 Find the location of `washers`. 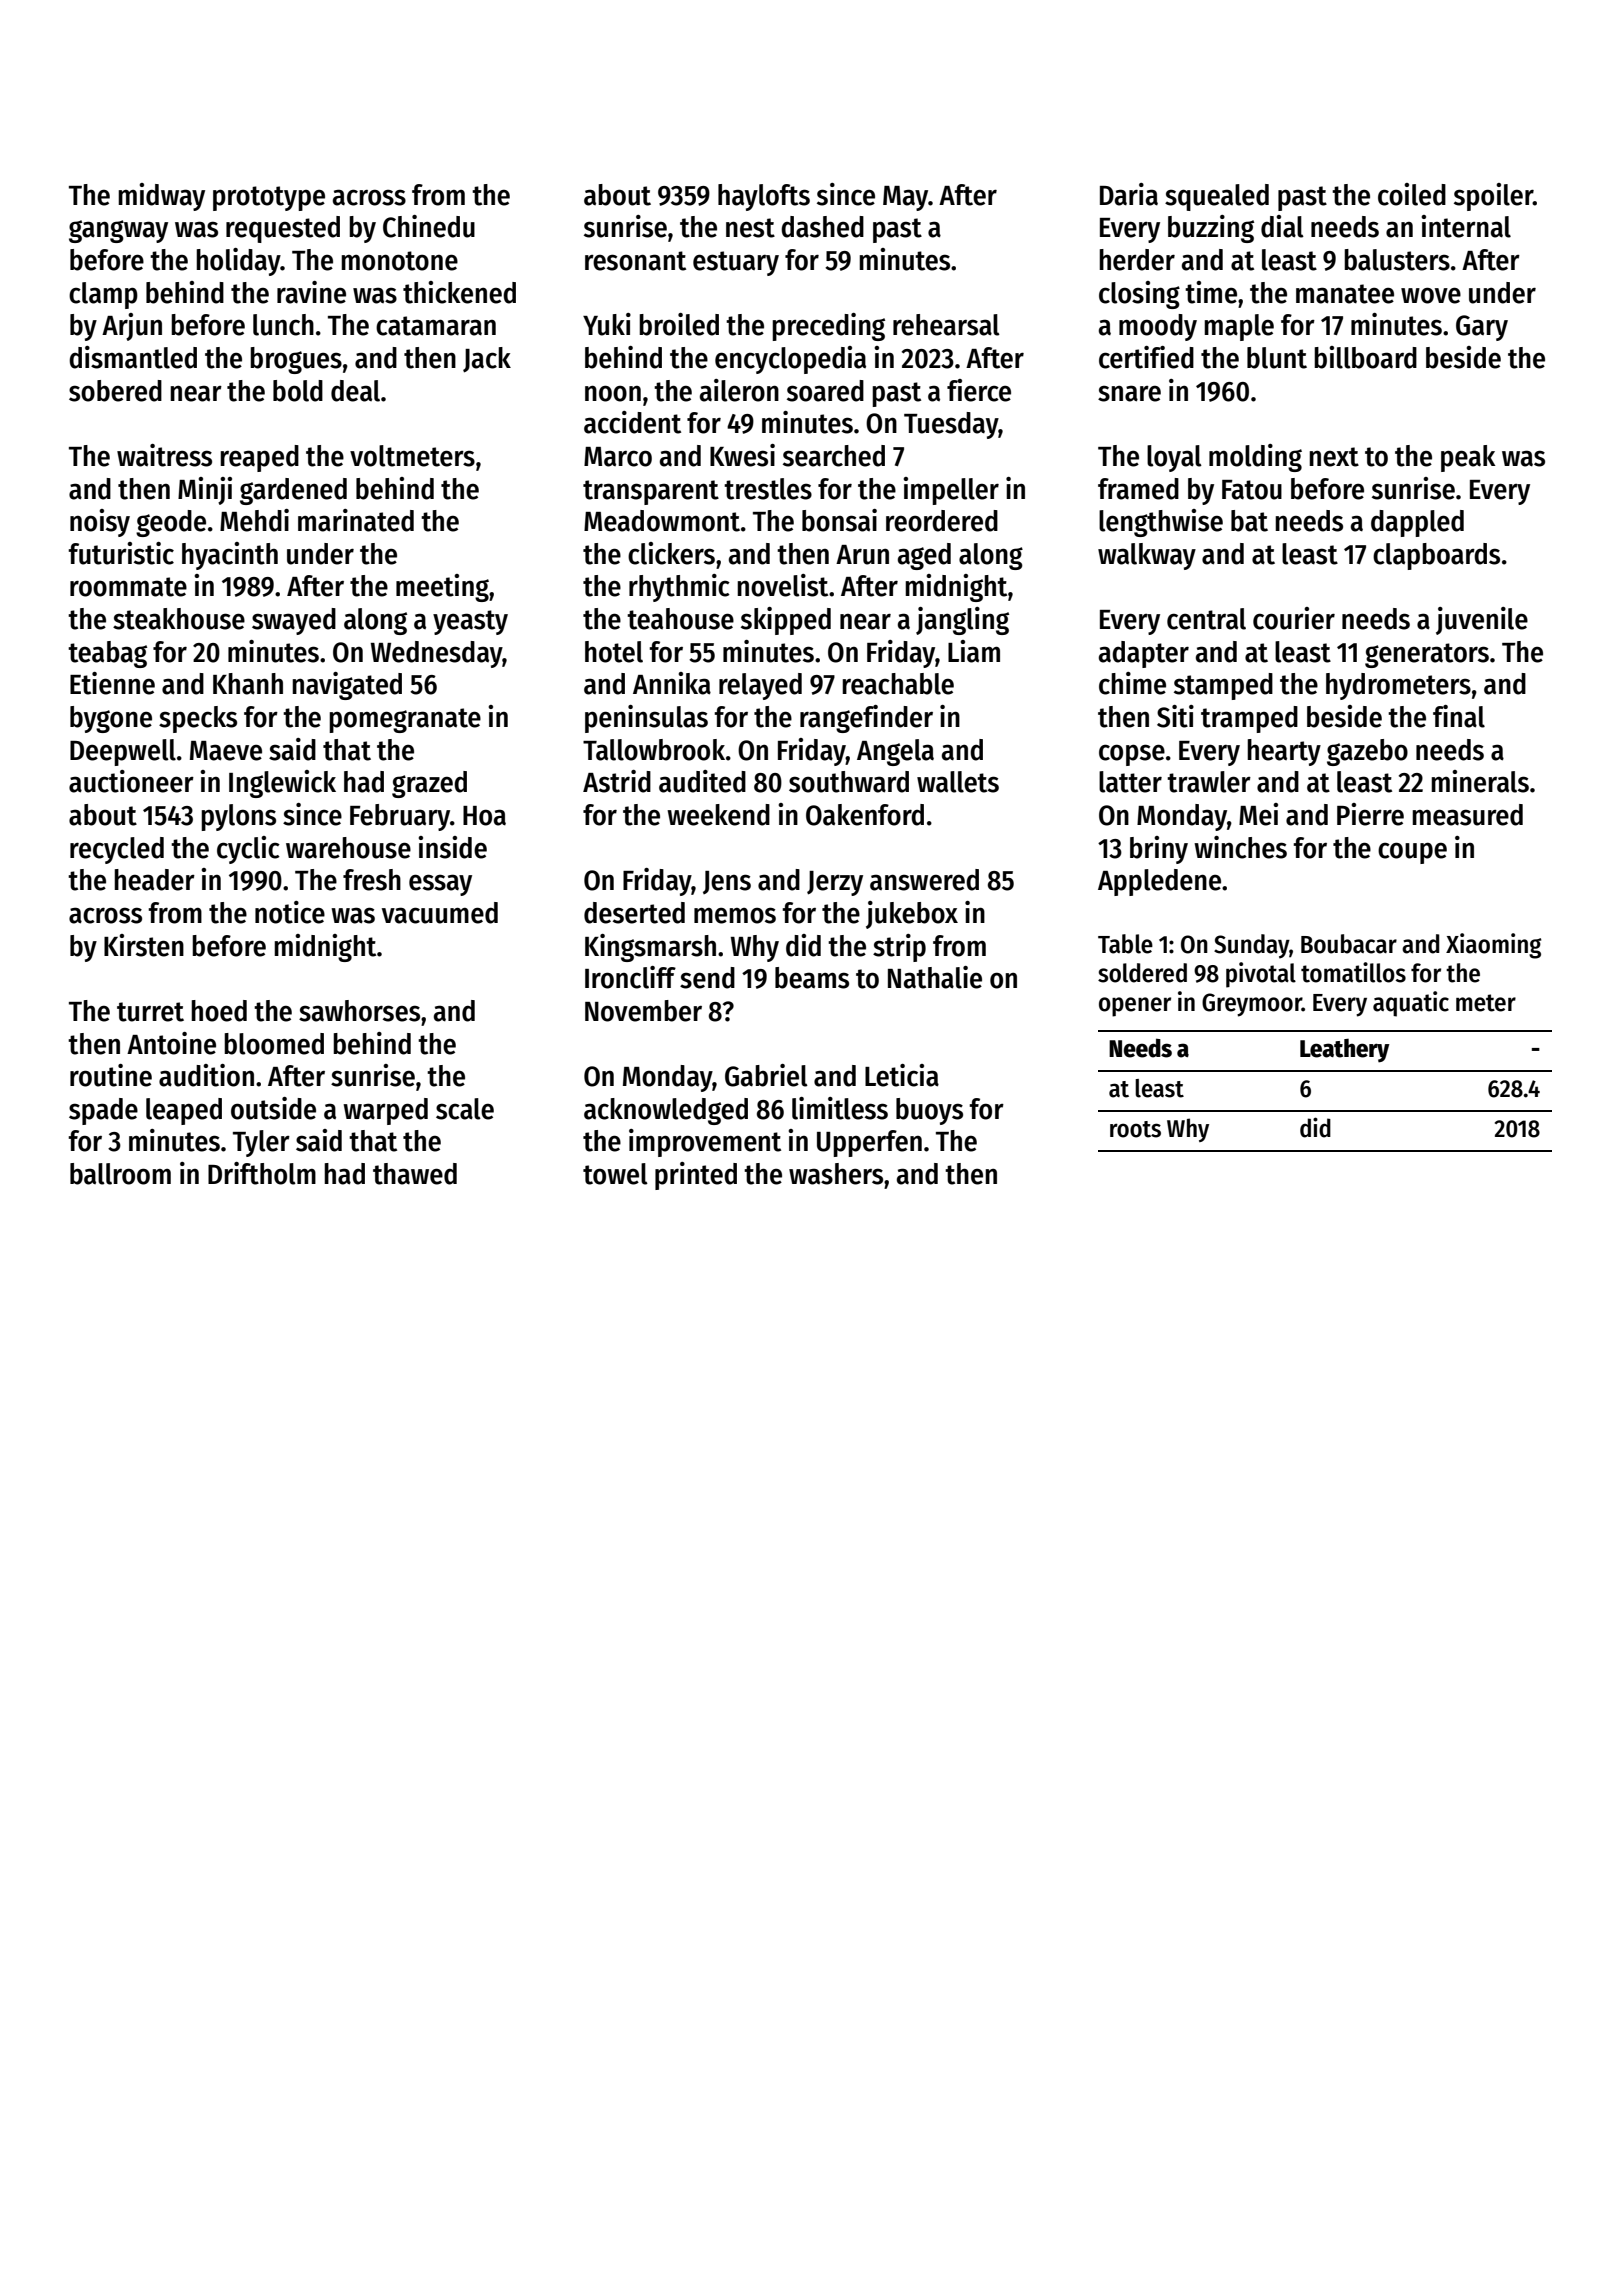

washers is located at coordinates (836, 1174).
